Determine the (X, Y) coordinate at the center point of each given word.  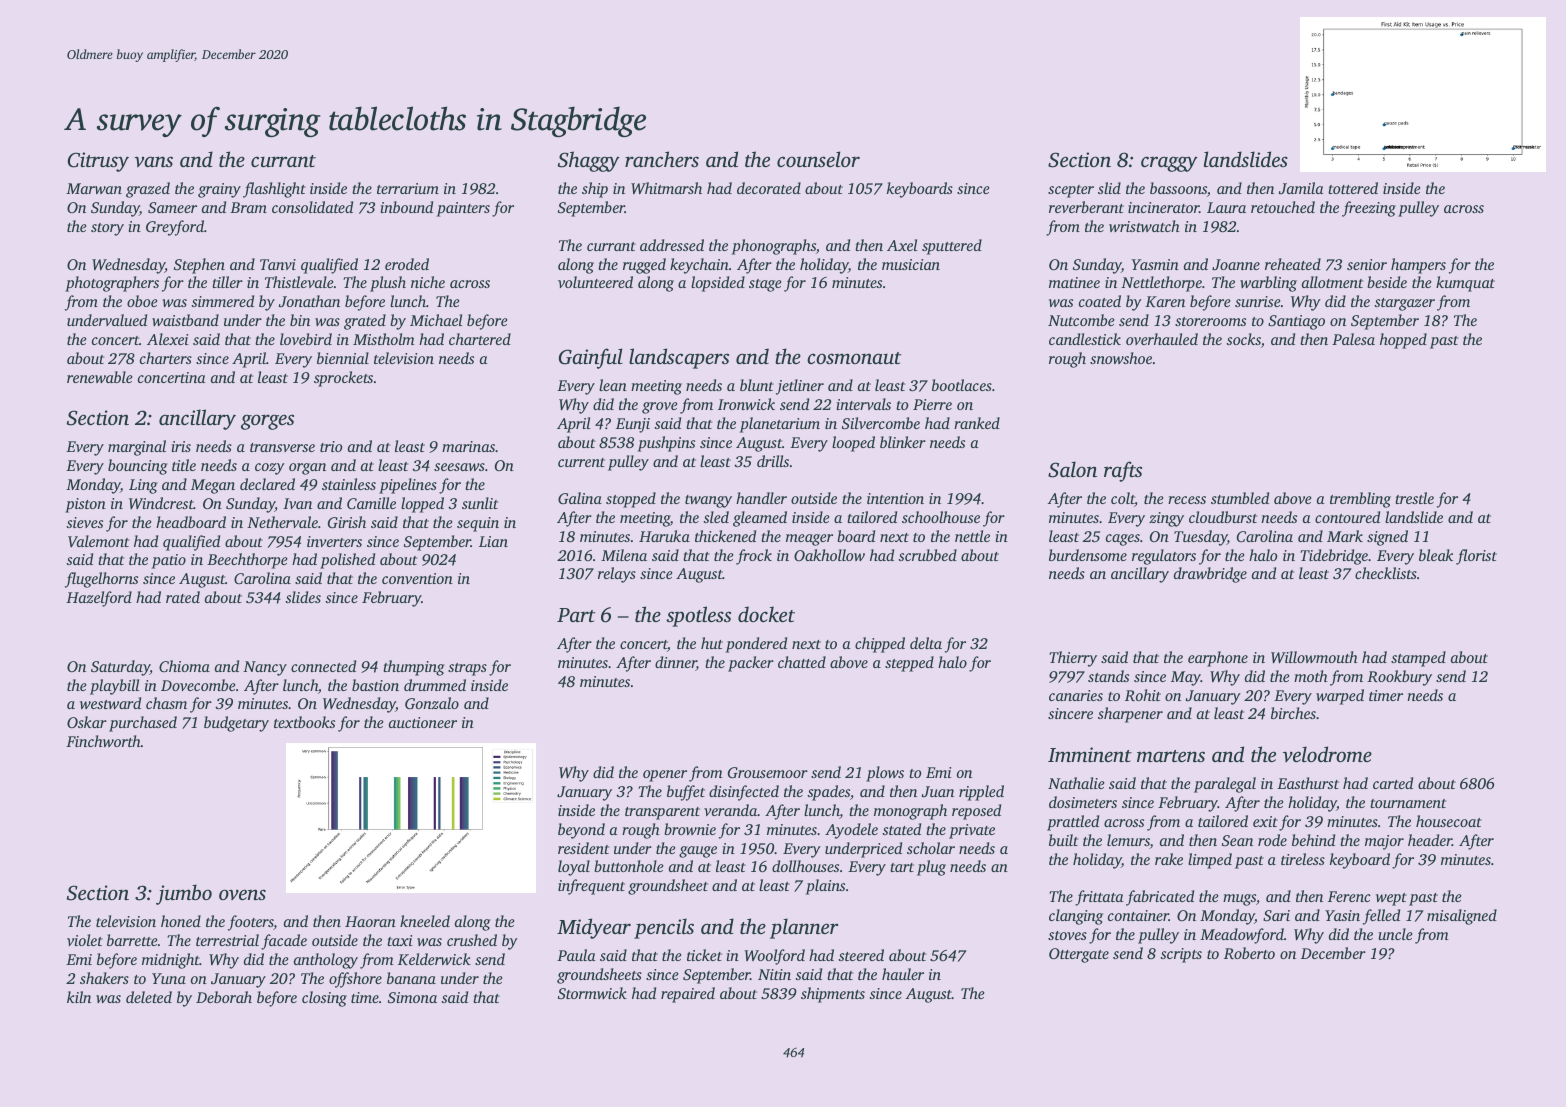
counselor (818, 159)
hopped (1403, 341)
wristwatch (1144, 226)
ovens (242, 894)
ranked (977, 423)
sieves (84, 522)
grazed (148, 190)
